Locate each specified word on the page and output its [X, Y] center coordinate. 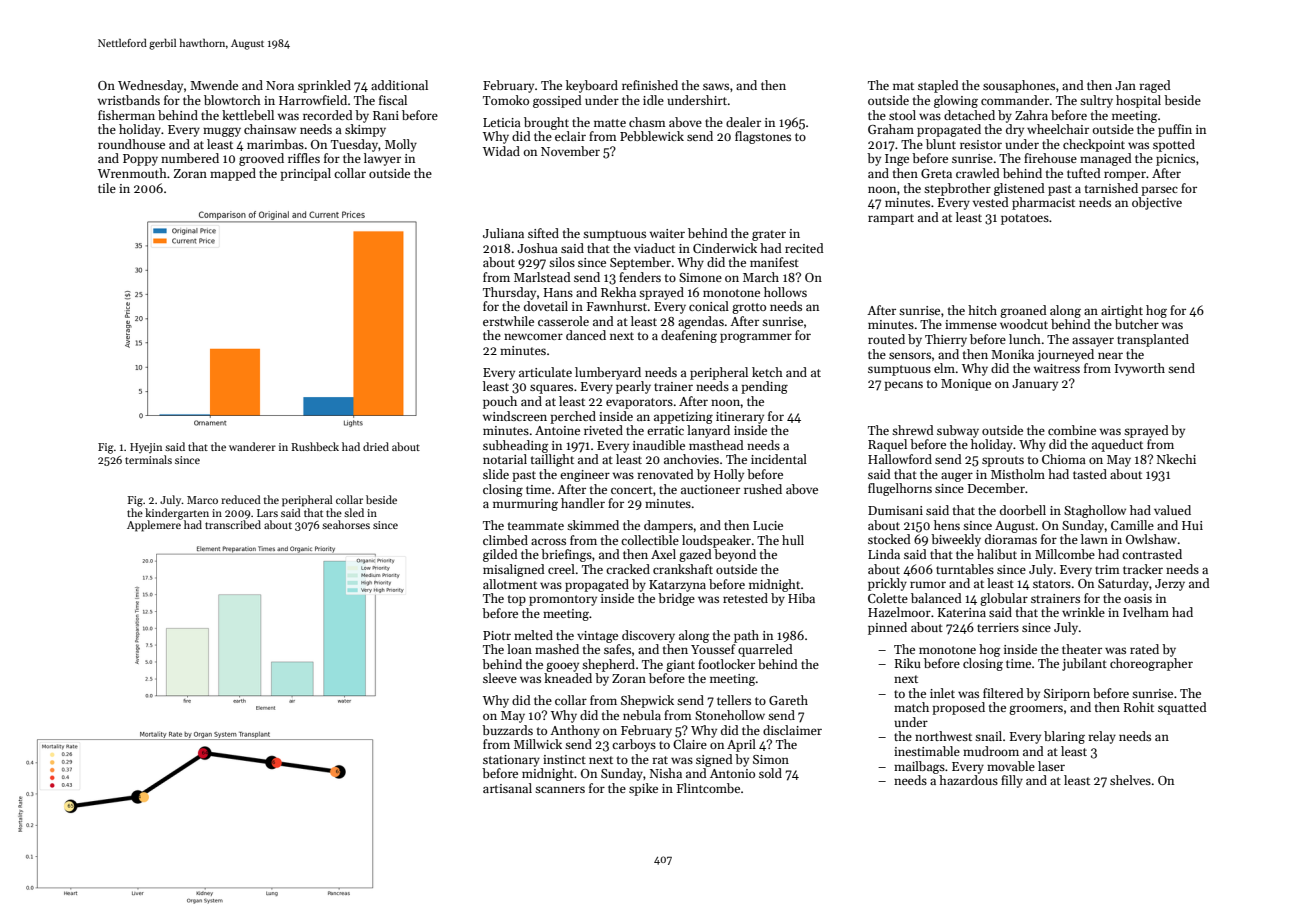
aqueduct [1117, 445]
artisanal [507, 788]
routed [886, 339]
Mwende [214, 85]
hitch [982, 310]
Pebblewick [652, 136]
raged [1155, 86]
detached [969, 115]
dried [376, 446]
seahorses [346, 524]
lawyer [382, 159]
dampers [668, 526]
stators [1052, 584]
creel [561, 569]
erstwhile [508, 321]
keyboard [592, 86]
